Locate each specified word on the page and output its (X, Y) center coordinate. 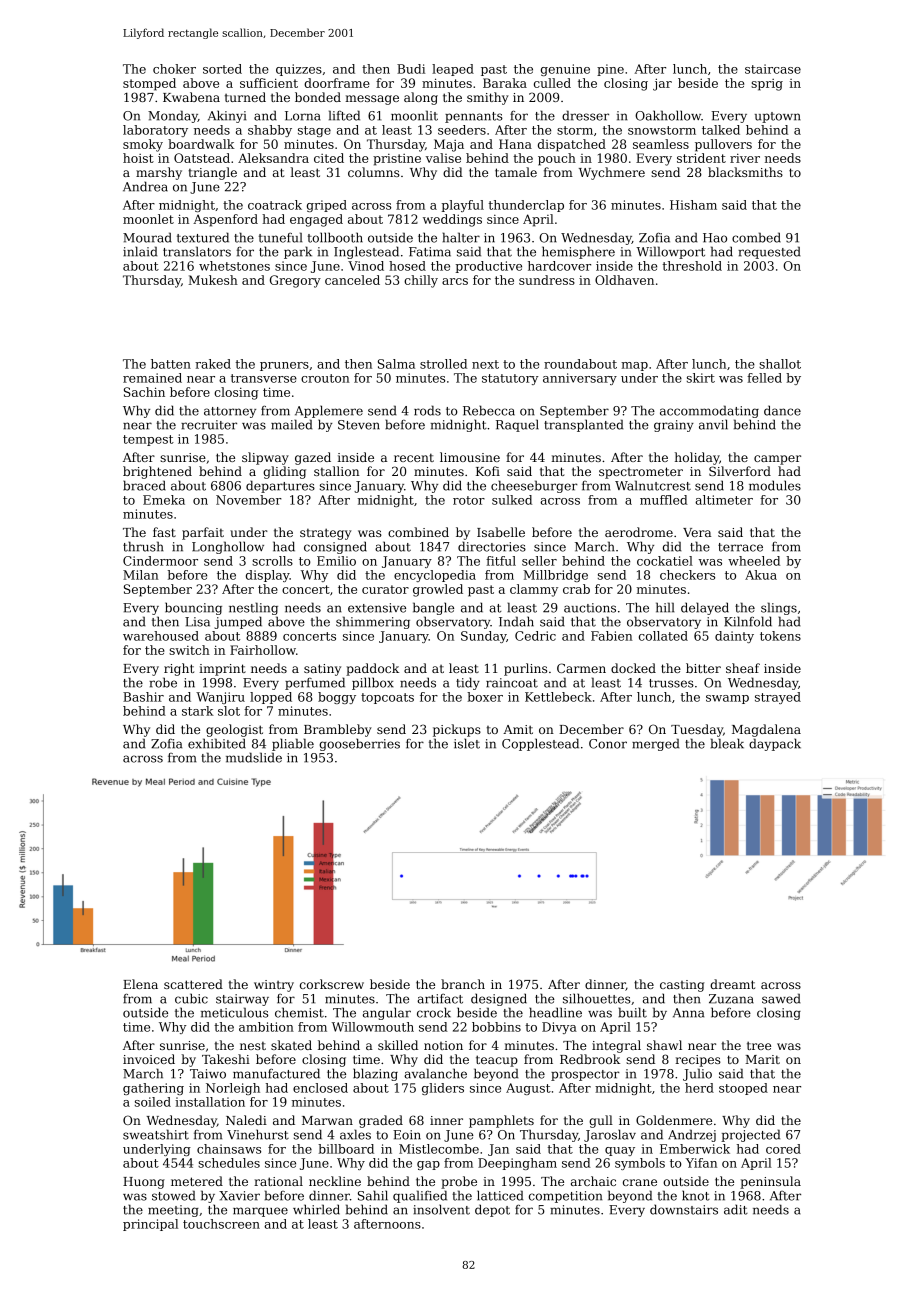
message (372, 100)
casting (682, 986)
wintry (274, 986)
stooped (743, 1089)
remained (152, 378)
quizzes (299, 70)
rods (427, 410)
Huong (144, 1183)
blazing (375, 1074)
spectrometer (641, 473)
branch (463, 984)
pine (610, 70)
